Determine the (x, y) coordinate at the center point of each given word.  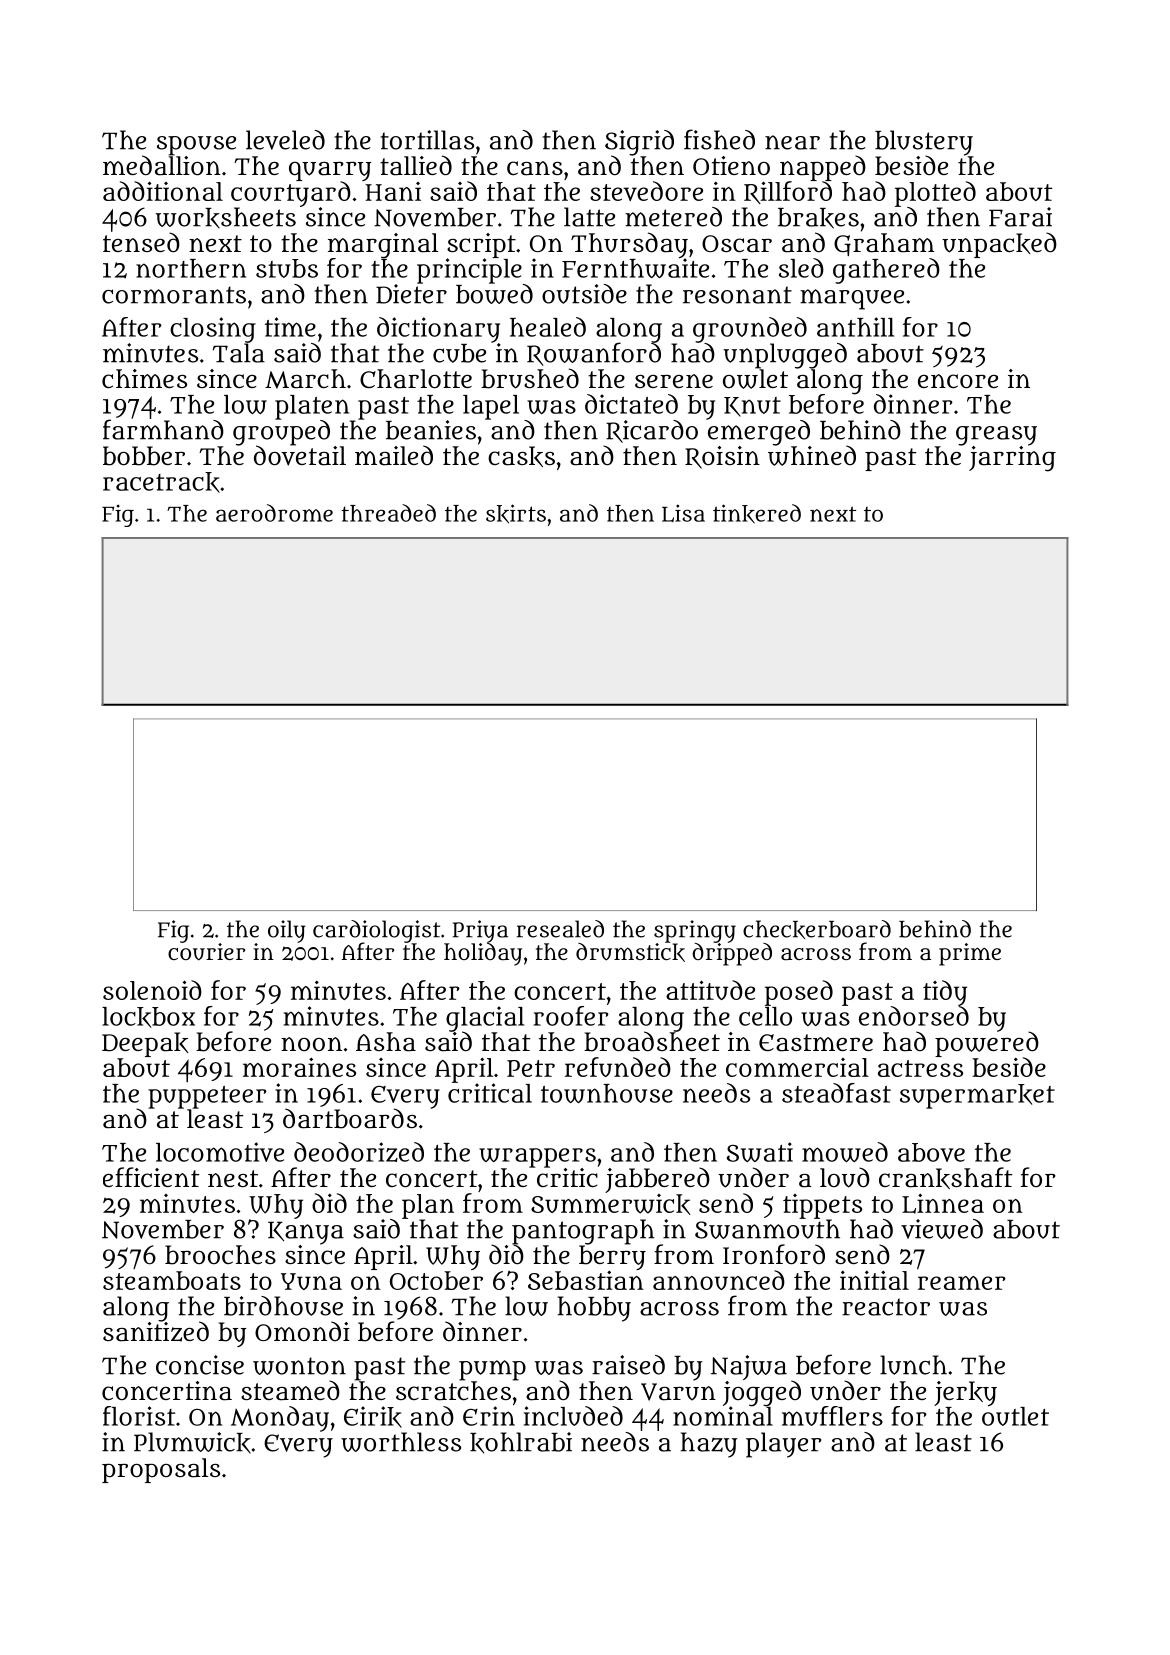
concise (200, 1365)
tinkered (757, 514)
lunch (913, 1365)
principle (469, 271)
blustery (924, 143)
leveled (285, 140)
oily (286, 931)
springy (695, 931)
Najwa (749, 1367)
